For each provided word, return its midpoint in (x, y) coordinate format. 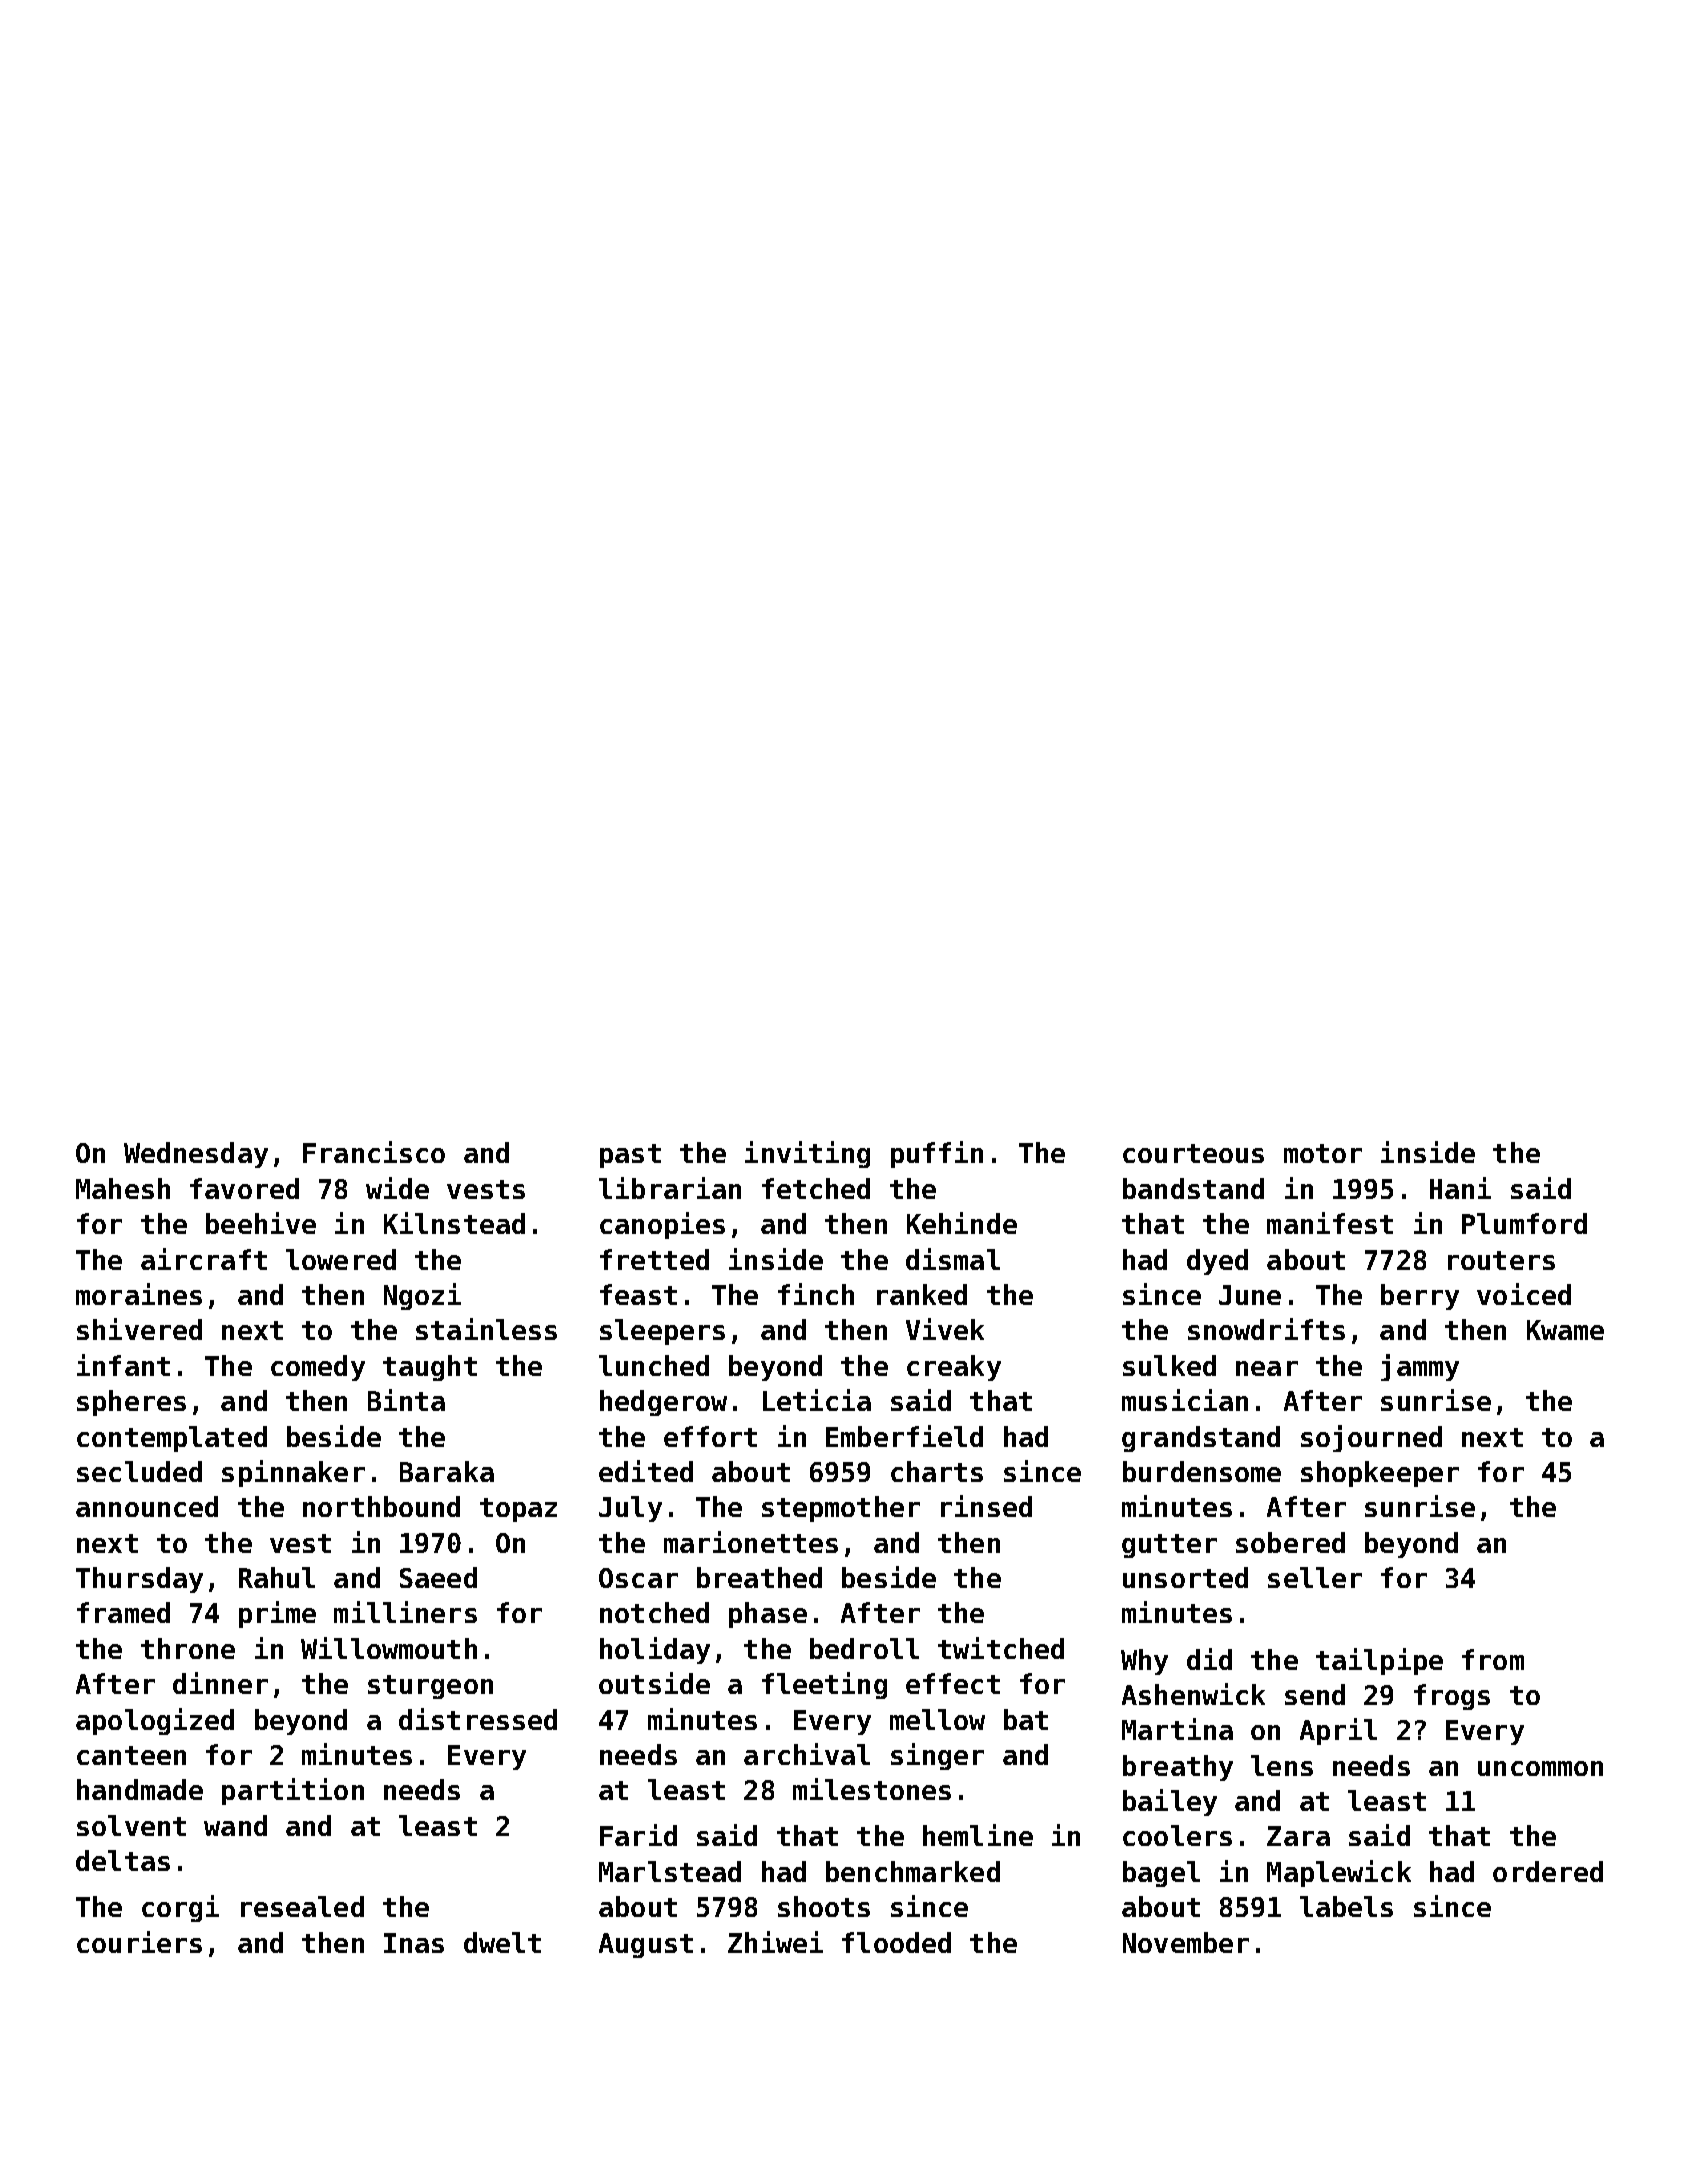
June (1250, 1295)
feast (638, 1294)
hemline (978, 1835)
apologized (155, 1721)
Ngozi (422, 1296)
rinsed (986, 1506)
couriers (139, 1942)
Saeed (438, 1577)
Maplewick (1339, 1873)
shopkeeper (1380, 1474)
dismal (953, 1259)
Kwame (1565, 1330)
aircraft (204, 1259)
